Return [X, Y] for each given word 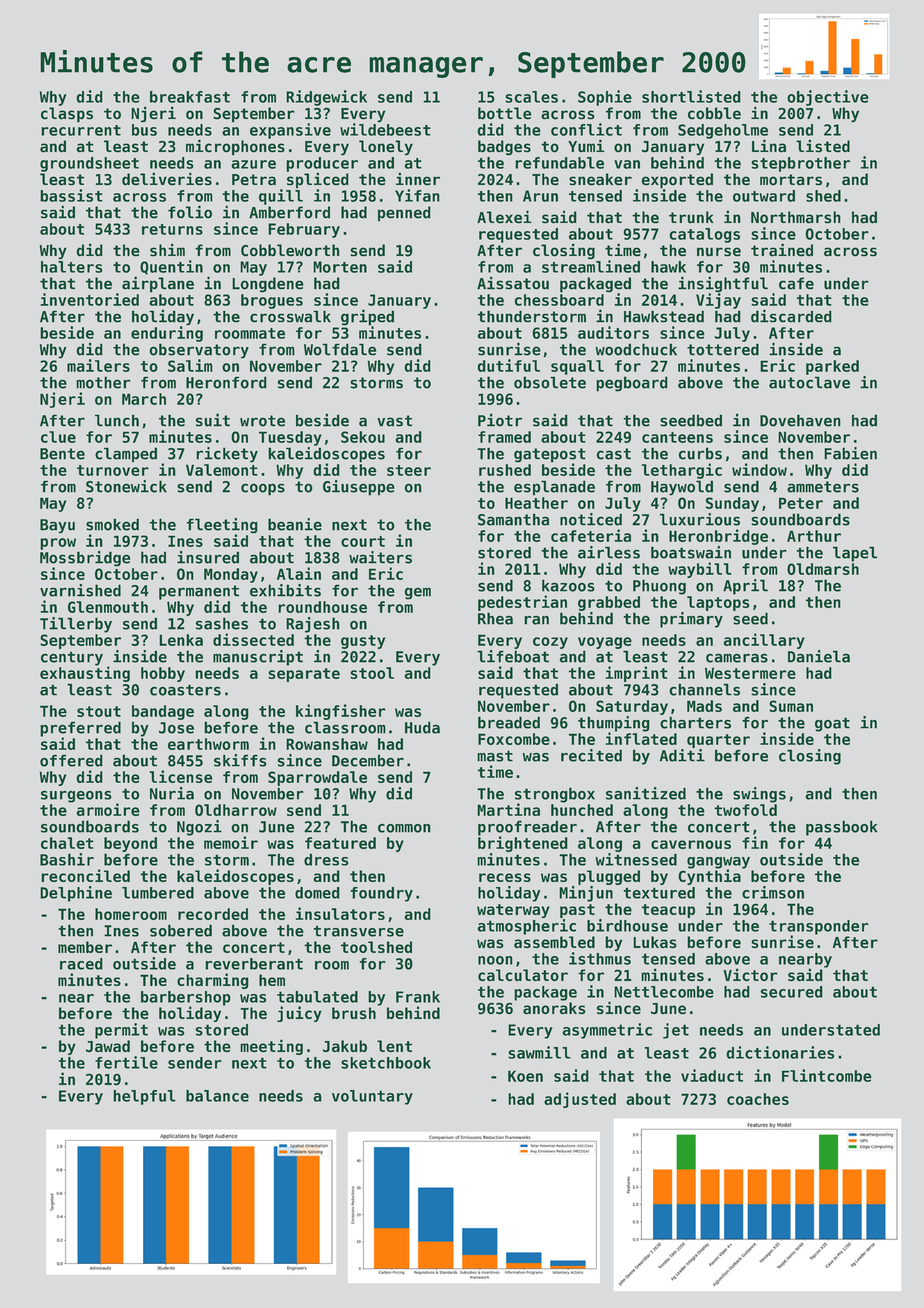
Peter [801, 503]
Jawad [108, 1046]
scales [531, 97]
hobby [163, 674]
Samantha [513, 519]
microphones [235, 147]
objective [828, 98]
